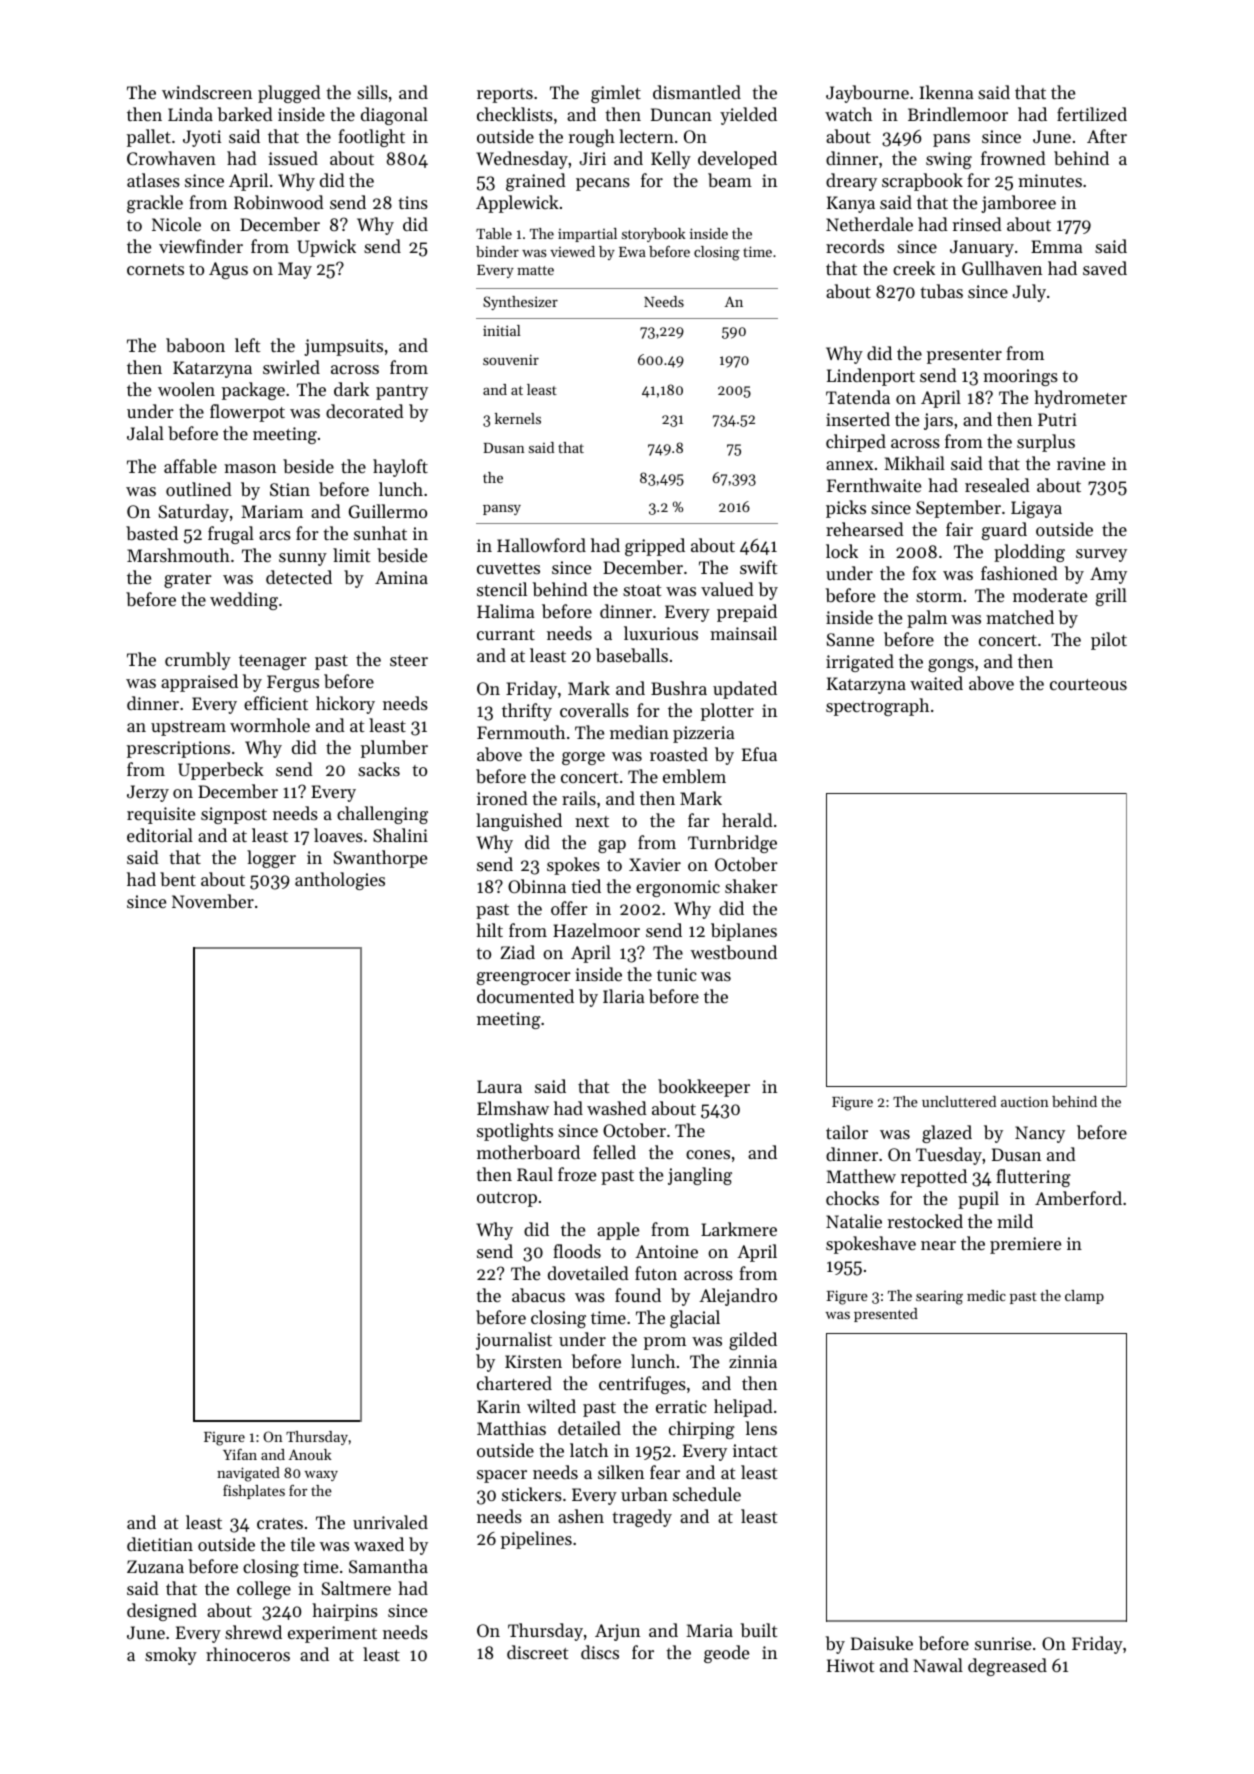 The height and width of the screenshot is (1774, 1254). What do you see at coordinates (697, 92) in the screenshot?
I see `dismantled` at bounding box center [697, 92].
